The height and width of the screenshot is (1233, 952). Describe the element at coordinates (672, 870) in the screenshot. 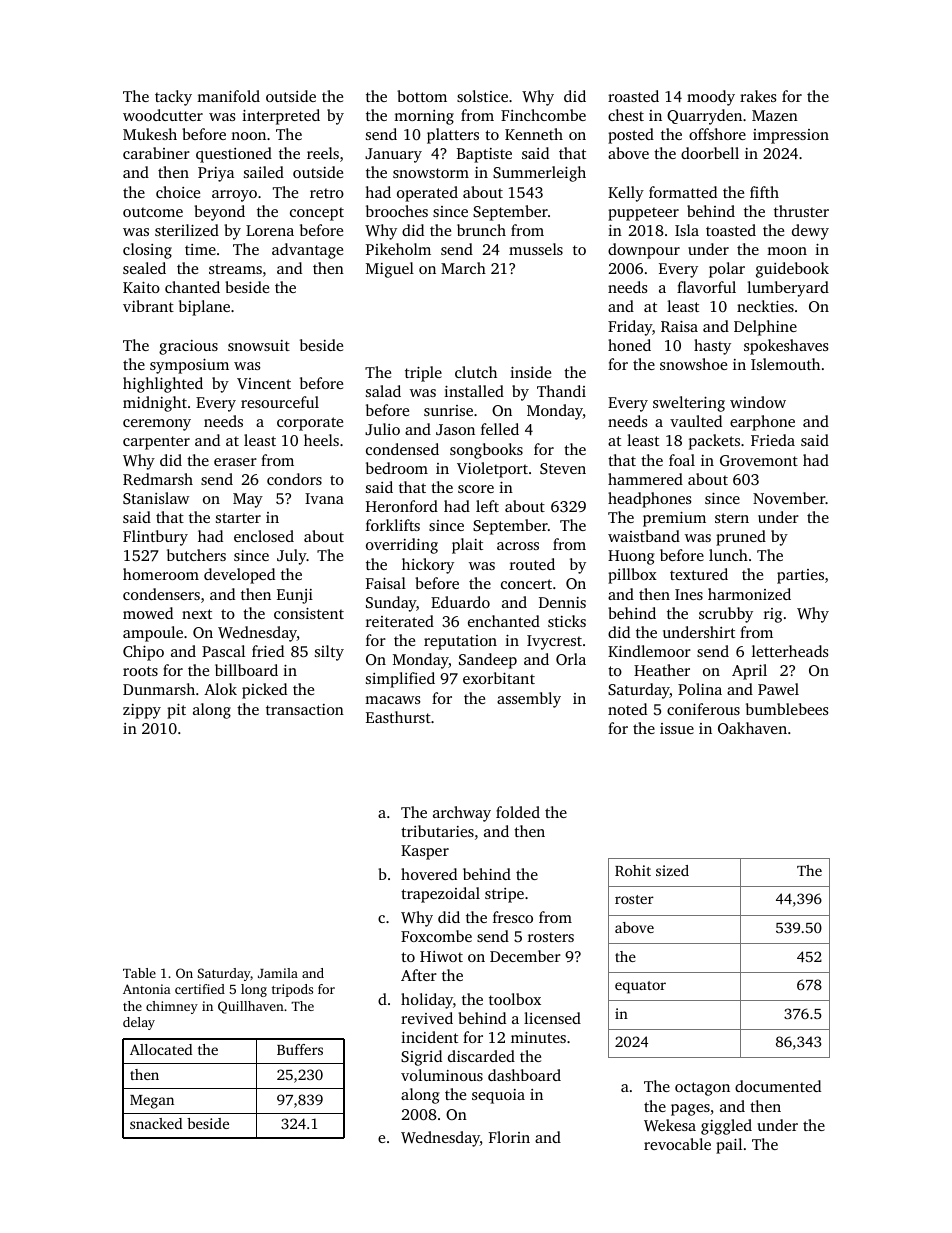

I see `sized` at that location.
